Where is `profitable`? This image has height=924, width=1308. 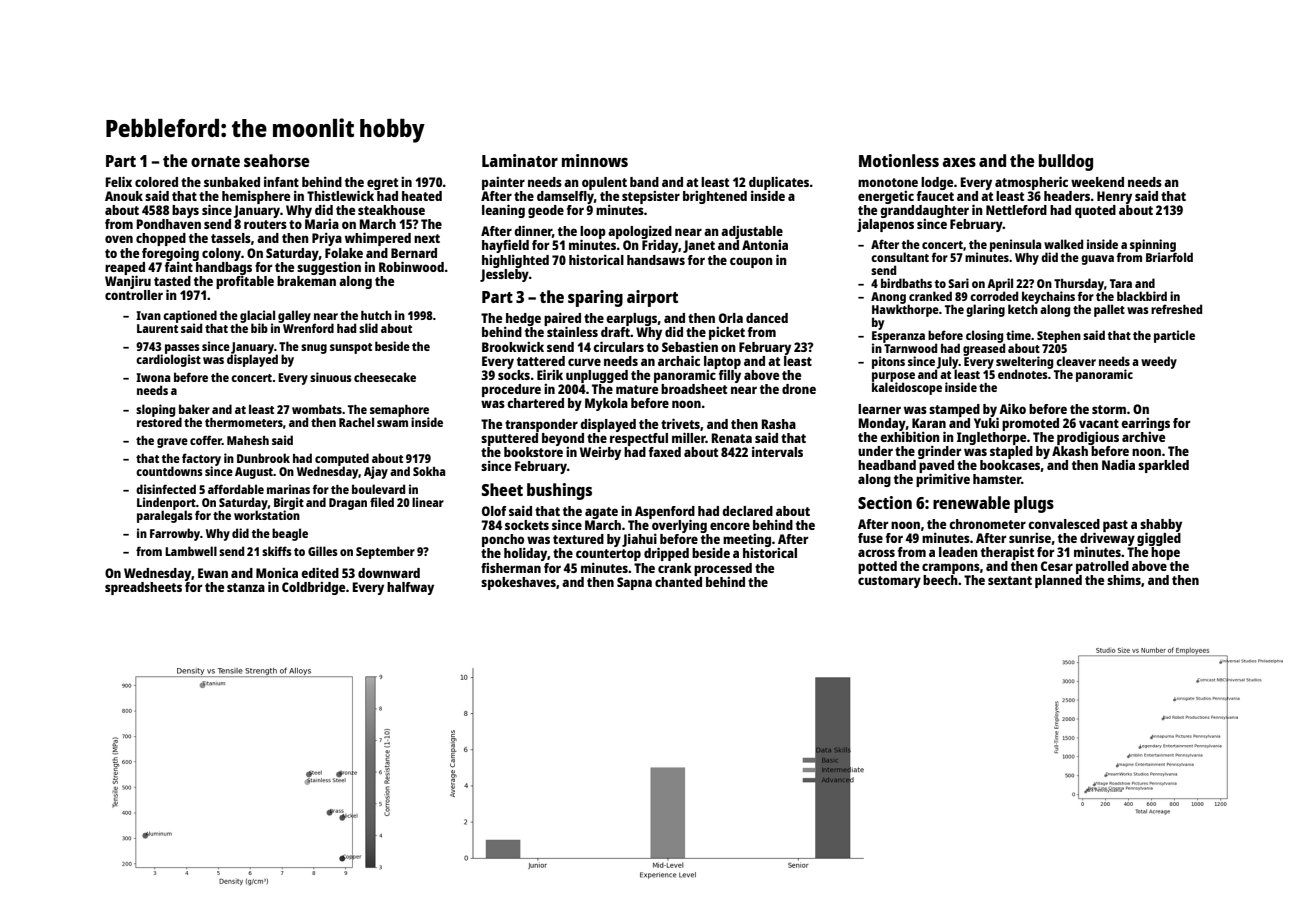
profitable is located at coordinates (245, 282).
